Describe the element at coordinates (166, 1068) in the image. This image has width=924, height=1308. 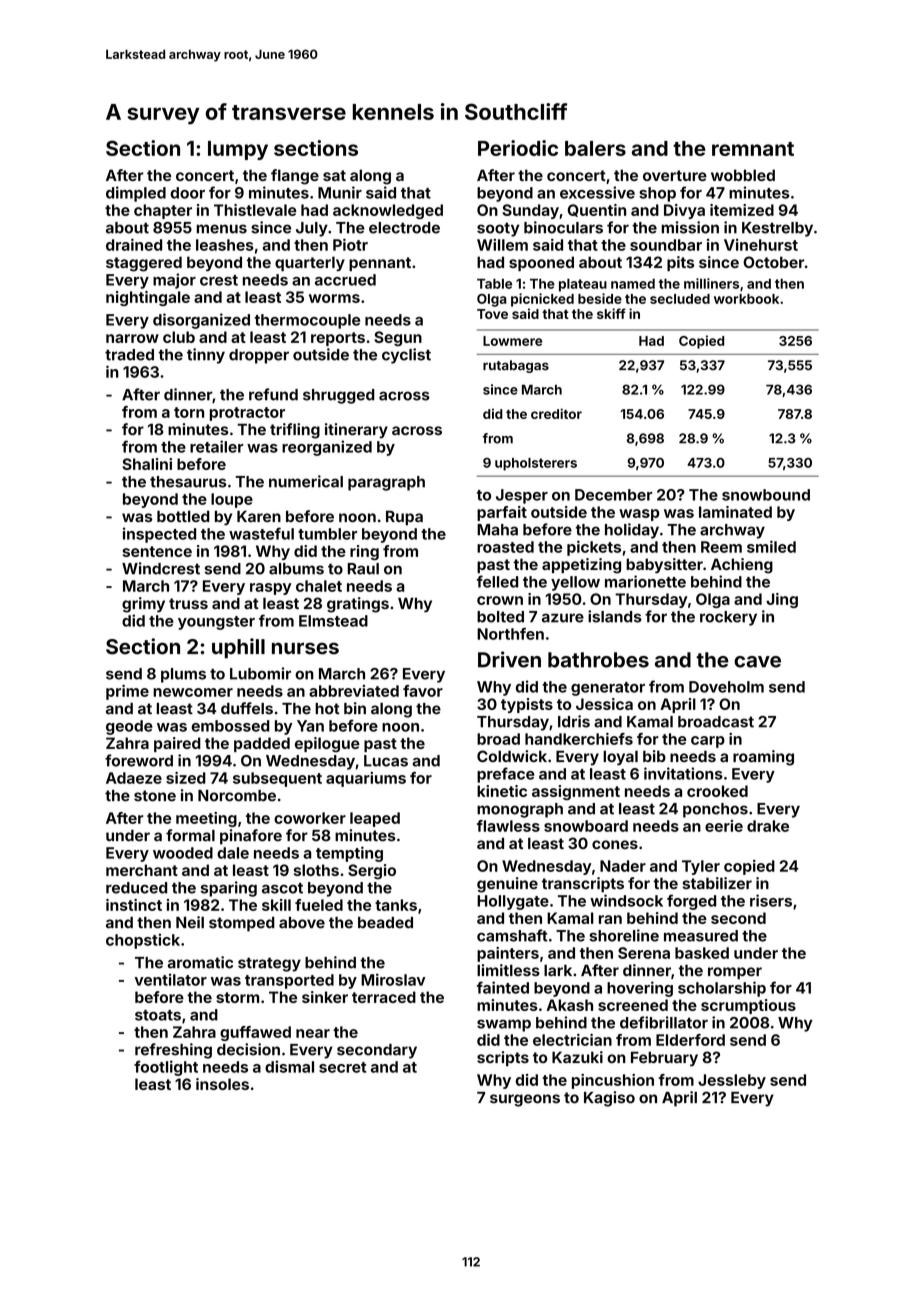
I see `footlight` at that location.
